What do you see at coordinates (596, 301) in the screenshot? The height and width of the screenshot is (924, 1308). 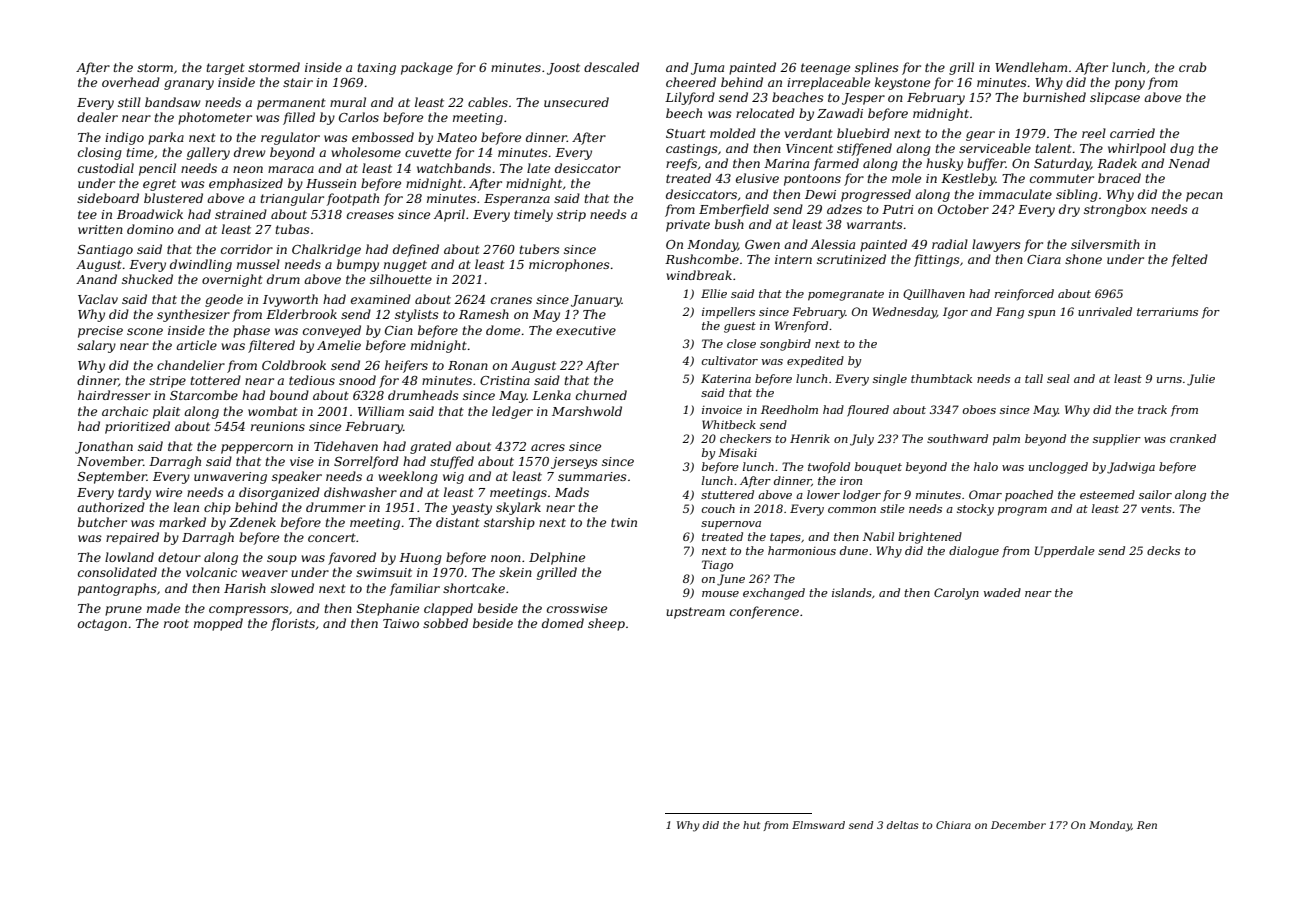 I see `January` at bounding box center [596, 301].
